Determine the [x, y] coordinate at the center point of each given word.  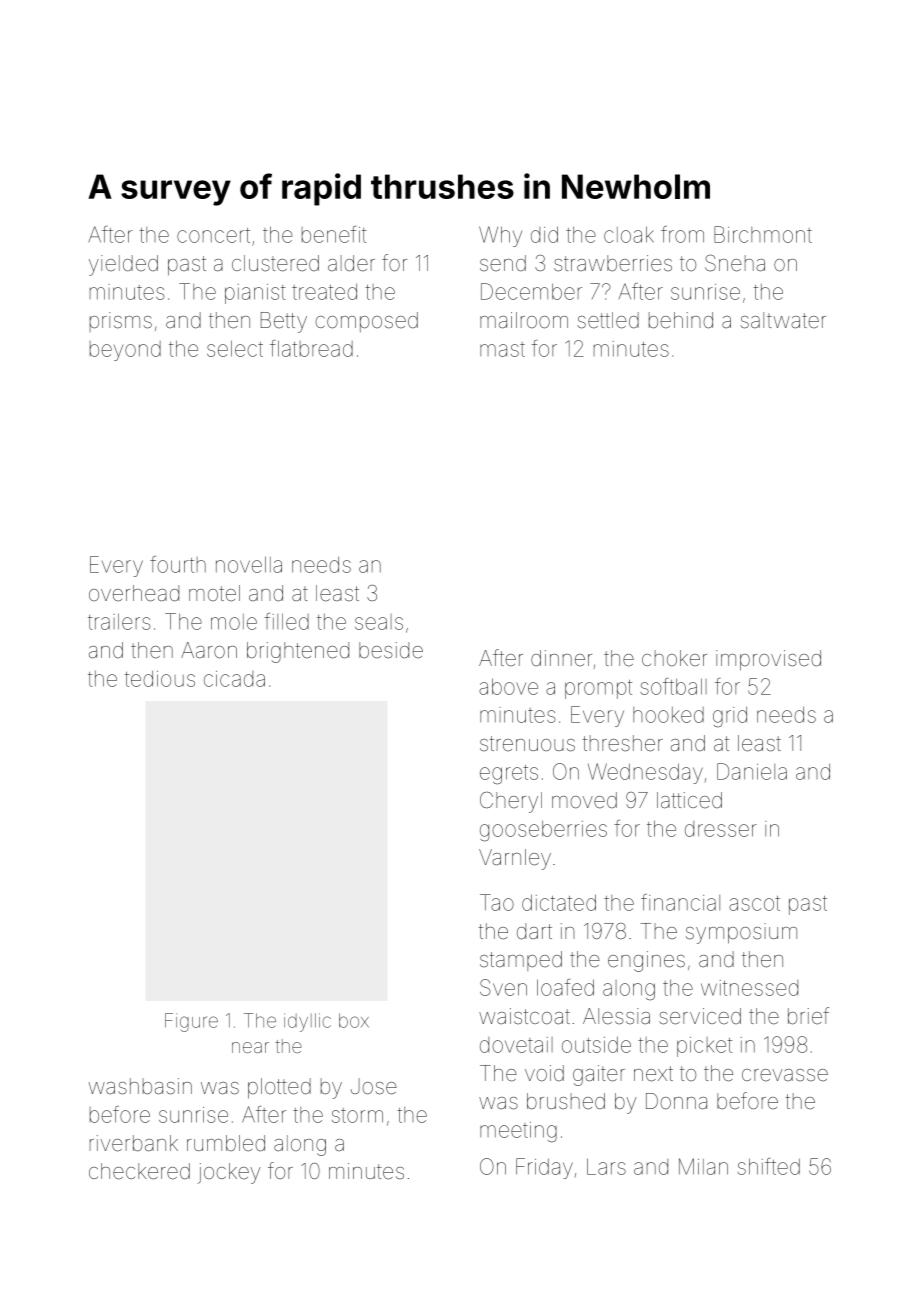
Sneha [735, 263]
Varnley [515, 859]
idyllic [307, 1022]
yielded [123, 265]
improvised [768, 660]
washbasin [140, 1086]
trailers [119, 622]
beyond [125, 351]
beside [391, 650]
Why [500, 236]
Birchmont [763, 234]
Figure [191, 1022]
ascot [754, 903]
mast [502, 349]
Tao [497, 902]
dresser [721, 829]
